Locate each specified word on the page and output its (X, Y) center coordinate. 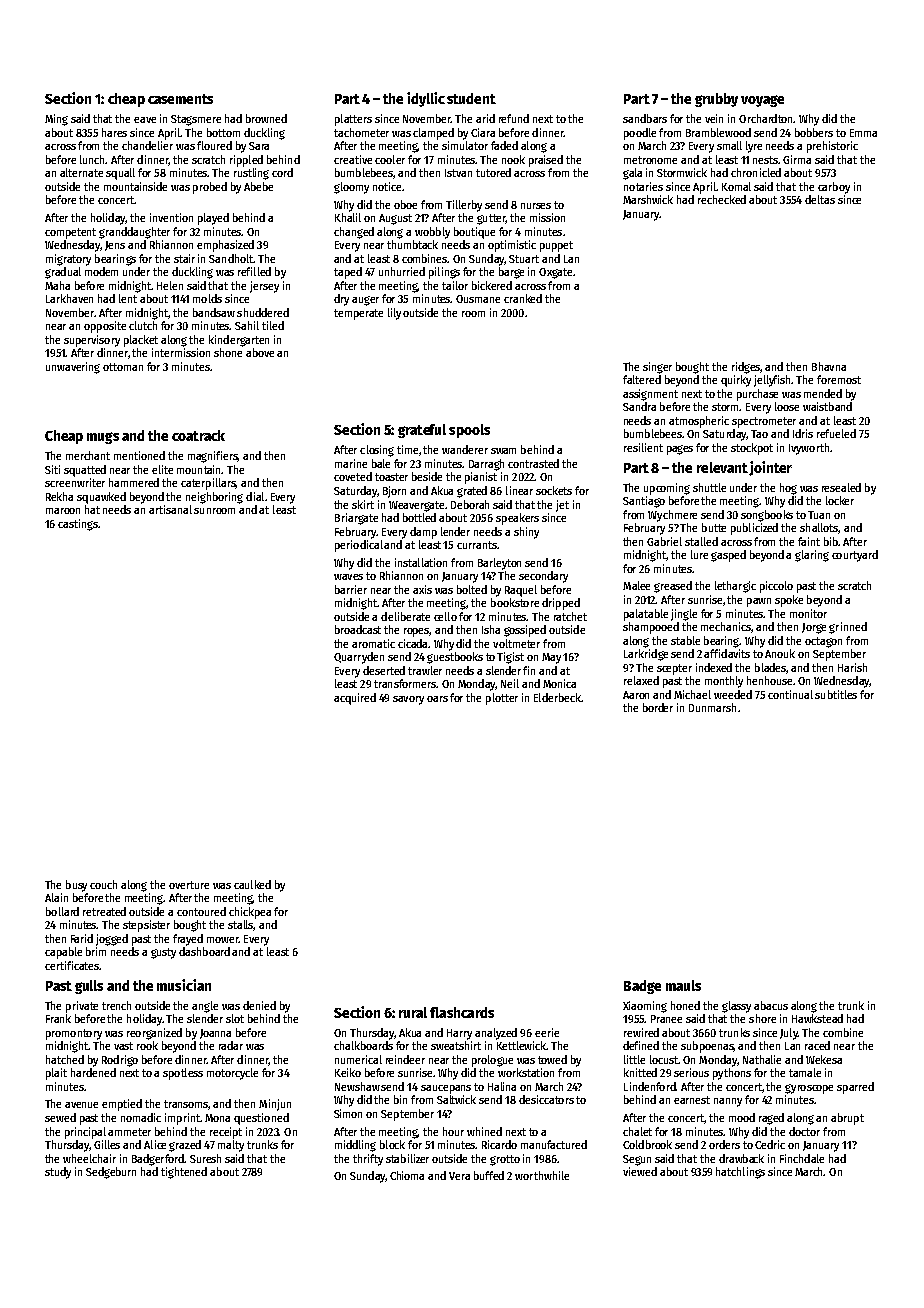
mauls (683, 985)
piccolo (776, 587)
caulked (252, 884)
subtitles (836, 694)
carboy (834, 188)
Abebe (258, 186)
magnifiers (213, 457)
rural (413, 1012)
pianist (481, 478)
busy (76, 886)
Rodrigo (120, 1061)
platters (353, 120)
